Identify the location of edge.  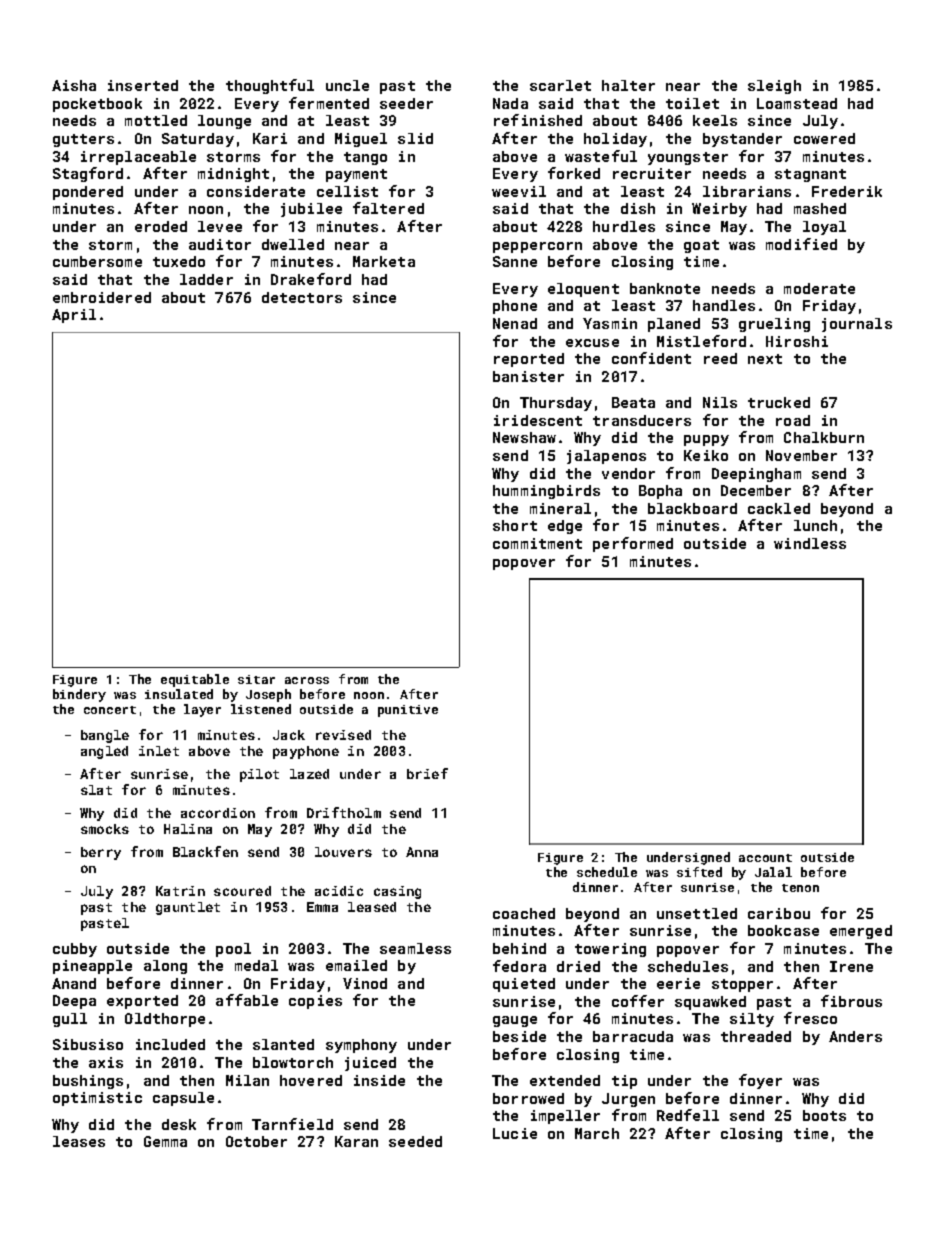
(565, 527).
